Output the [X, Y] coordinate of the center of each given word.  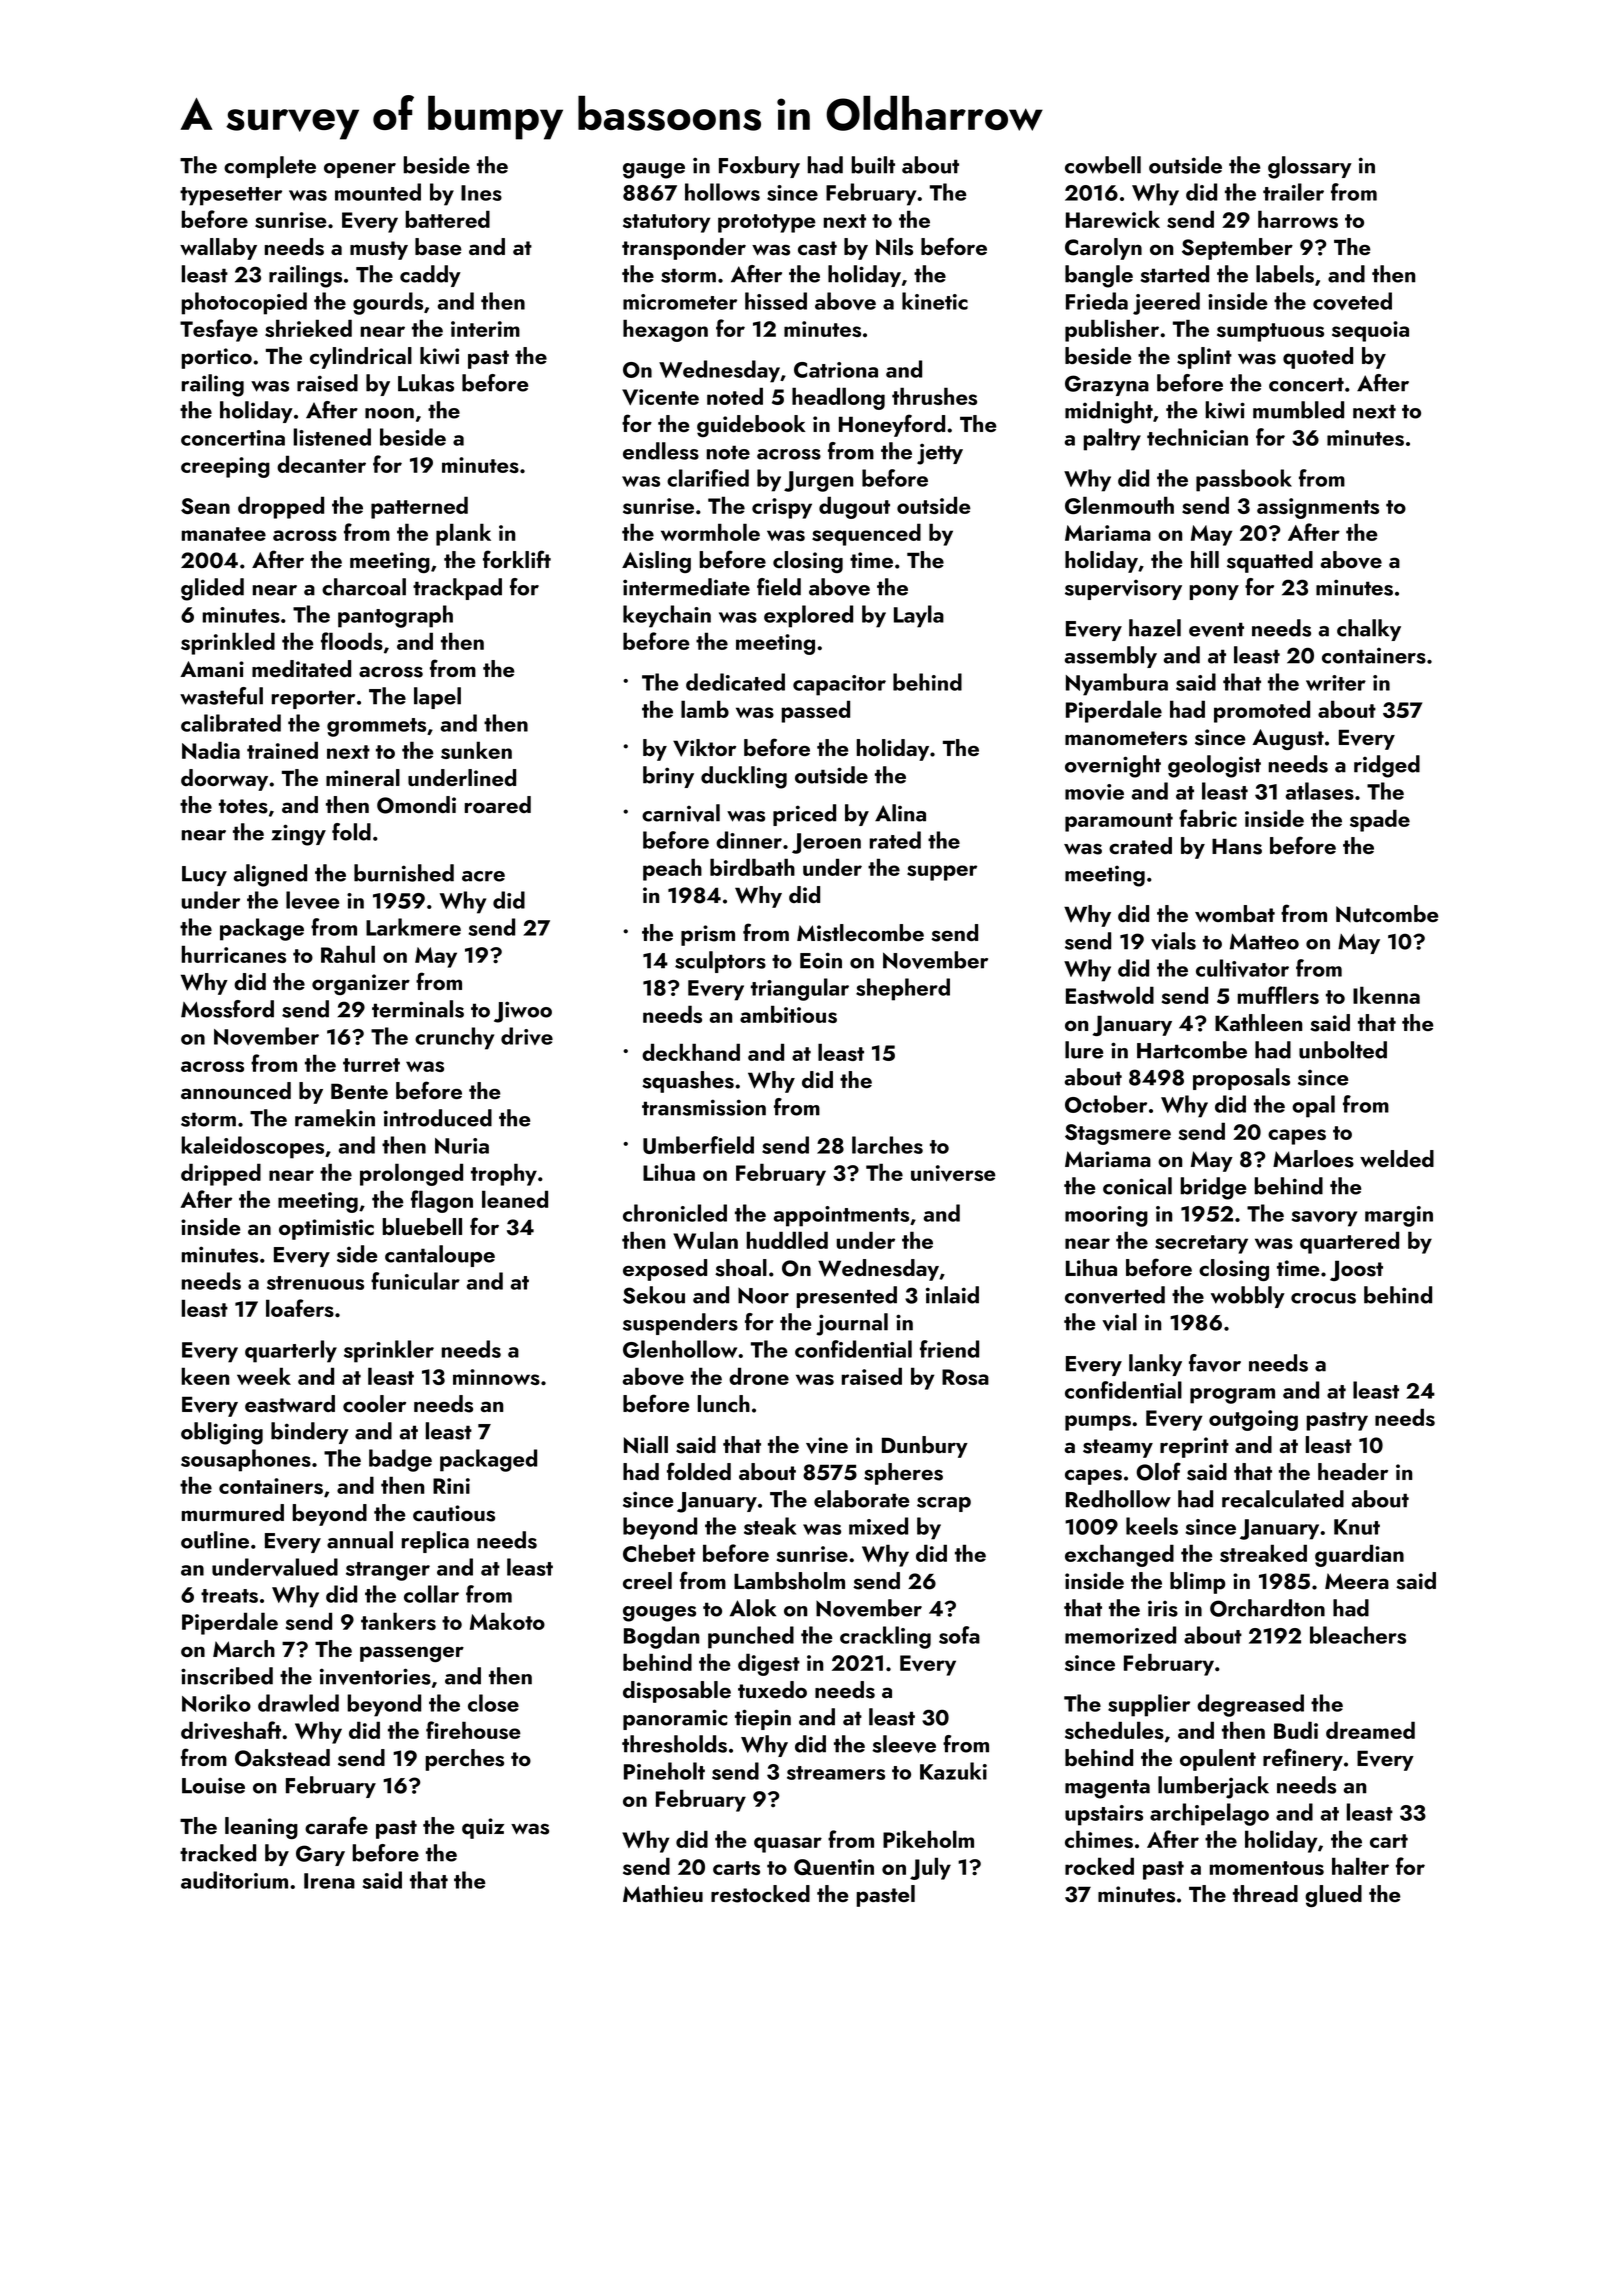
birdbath [752, 867]
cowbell [1103, 165]
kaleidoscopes [252, 1147]
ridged [1387, 766]
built [873, 165]
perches [464, 1760]
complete [270, 167]
